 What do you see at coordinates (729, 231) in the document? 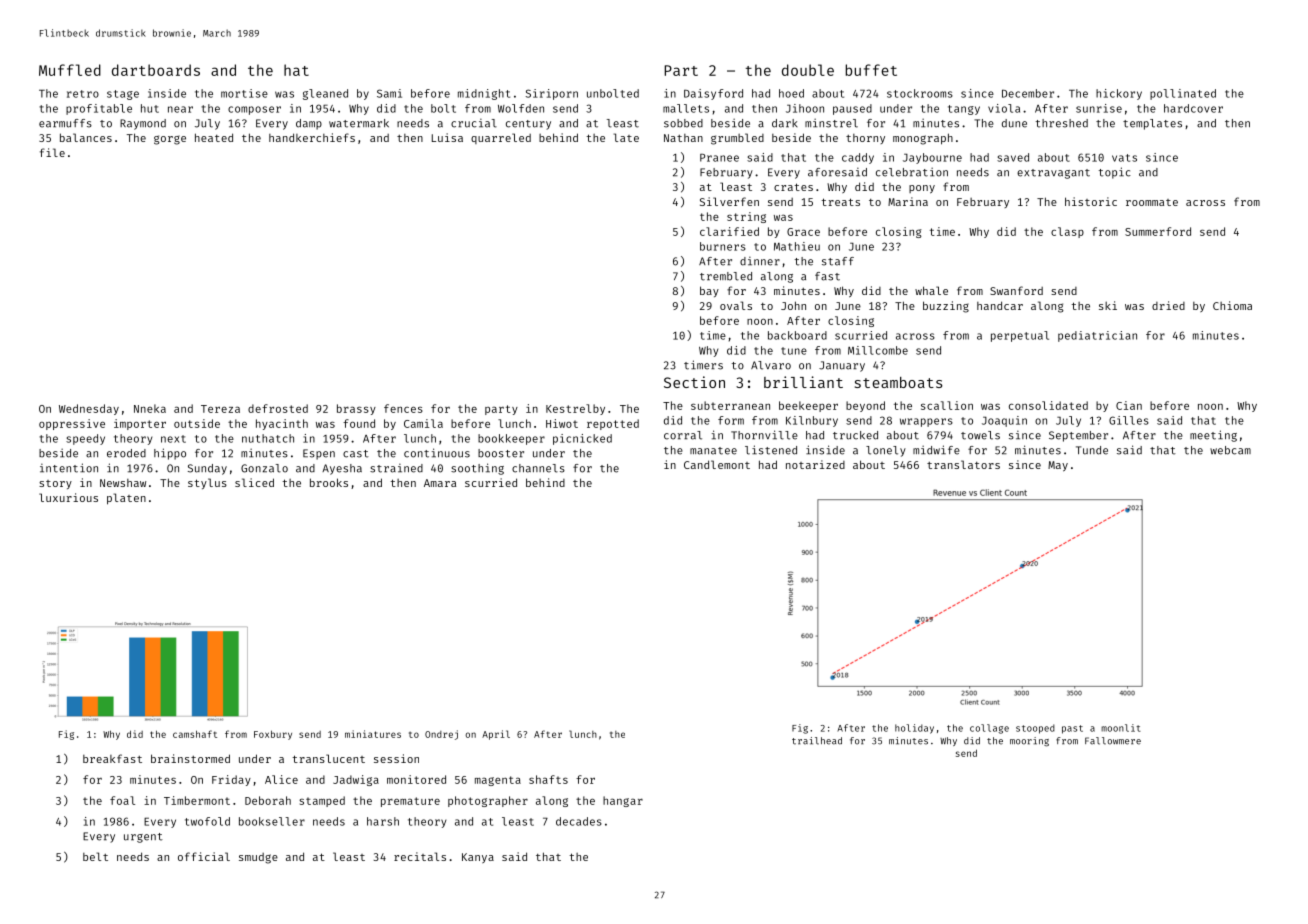
I see `clarified` at bounding box center [729, 231].
